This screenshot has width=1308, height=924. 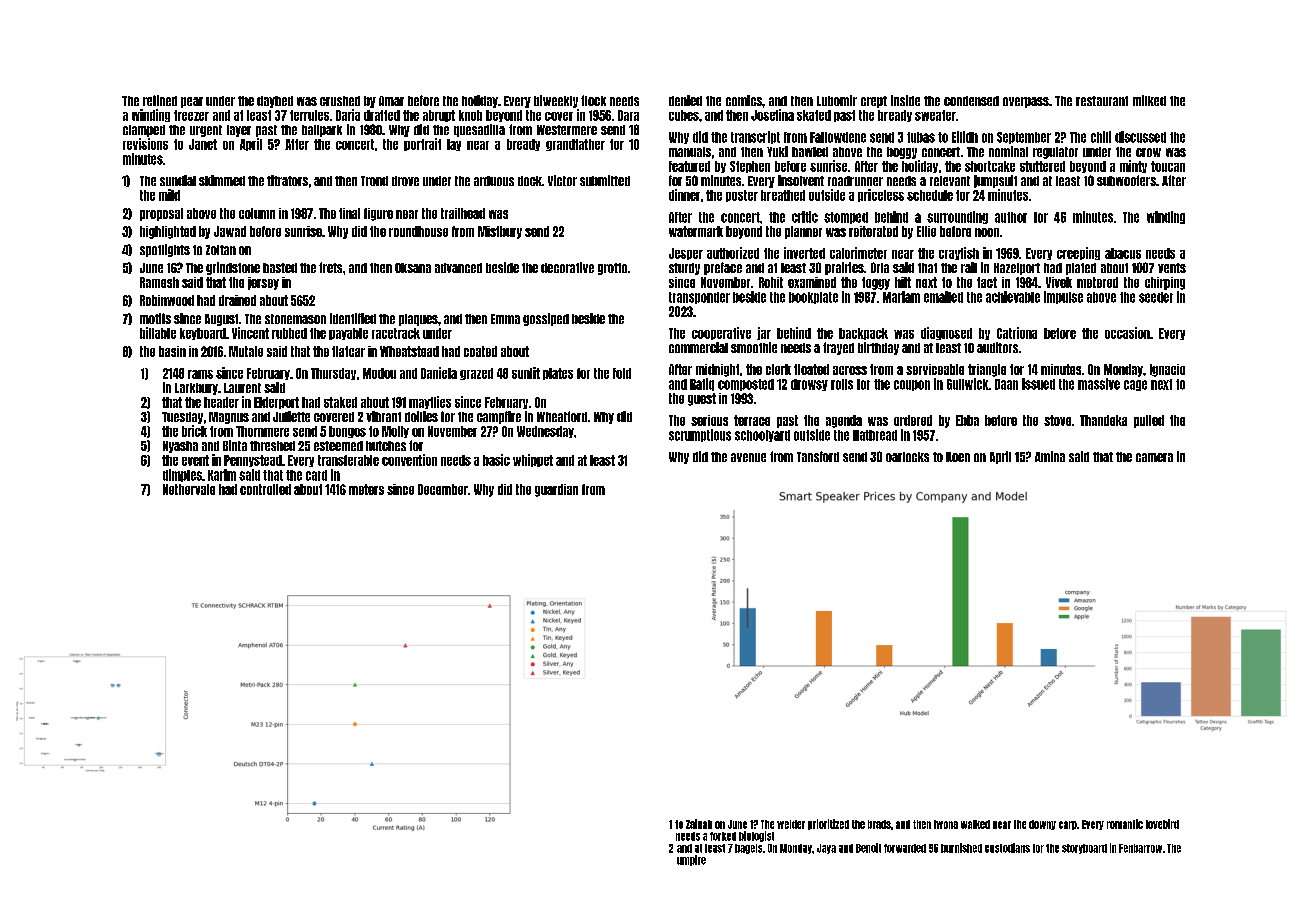 I want to click on walked, so click(x=975, y=824).
